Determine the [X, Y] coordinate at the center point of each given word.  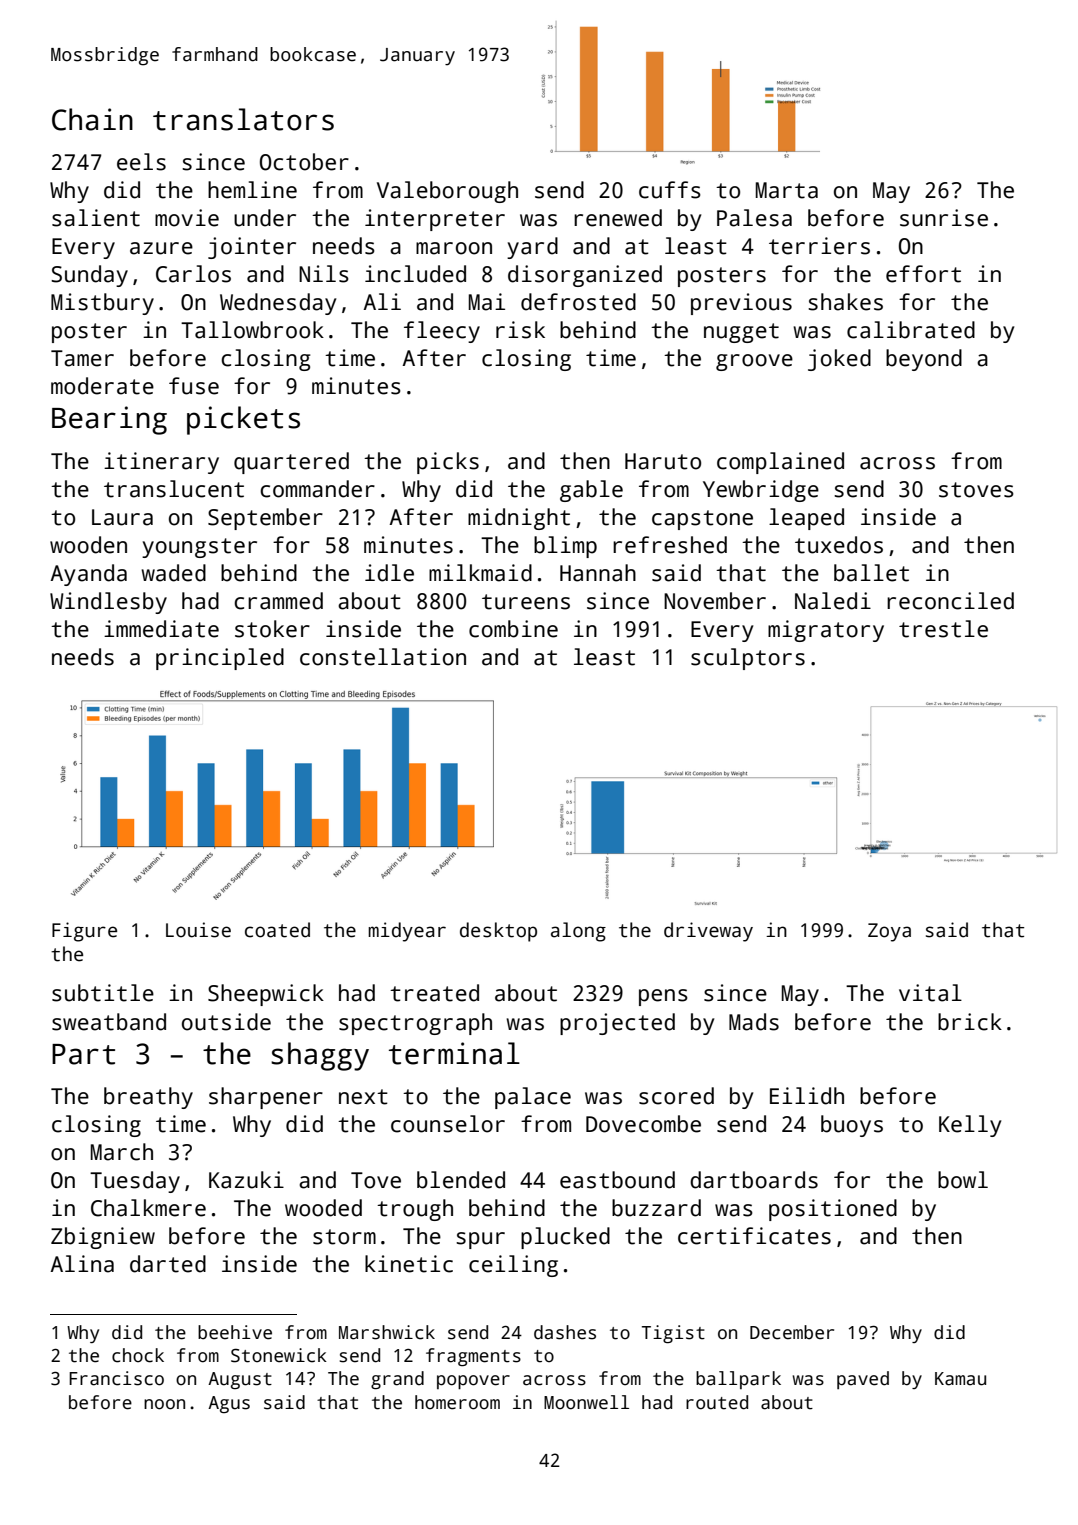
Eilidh [807, 1096]
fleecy [442, 332]
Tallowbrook [252, 330]
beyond [924, 360]
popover [473, 1382]
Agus [229, 1404]
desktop [498, 932]
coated [277, 930]
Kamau [960, 1379]
